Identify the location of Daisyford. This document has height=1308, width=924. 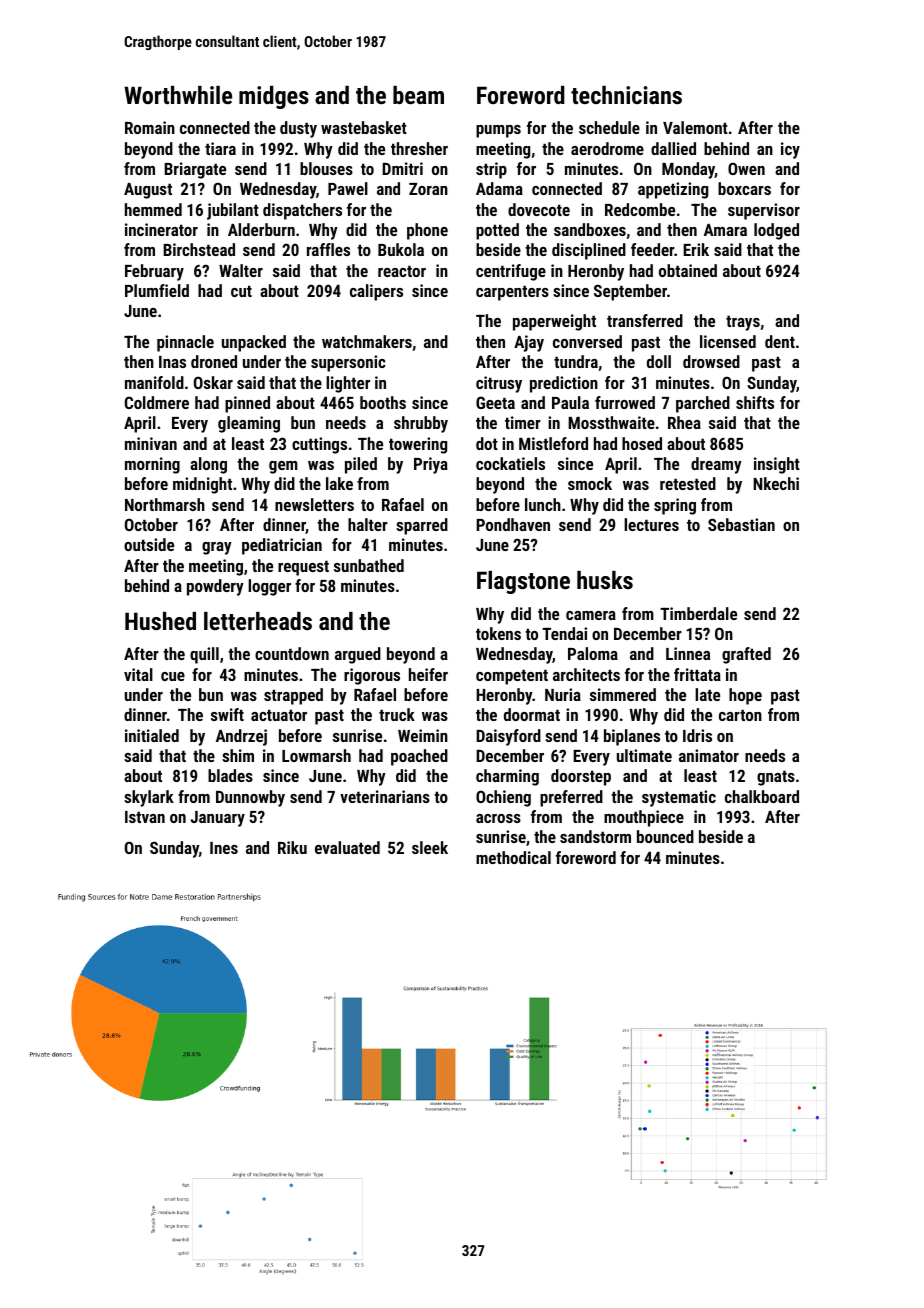
(508, 737).
